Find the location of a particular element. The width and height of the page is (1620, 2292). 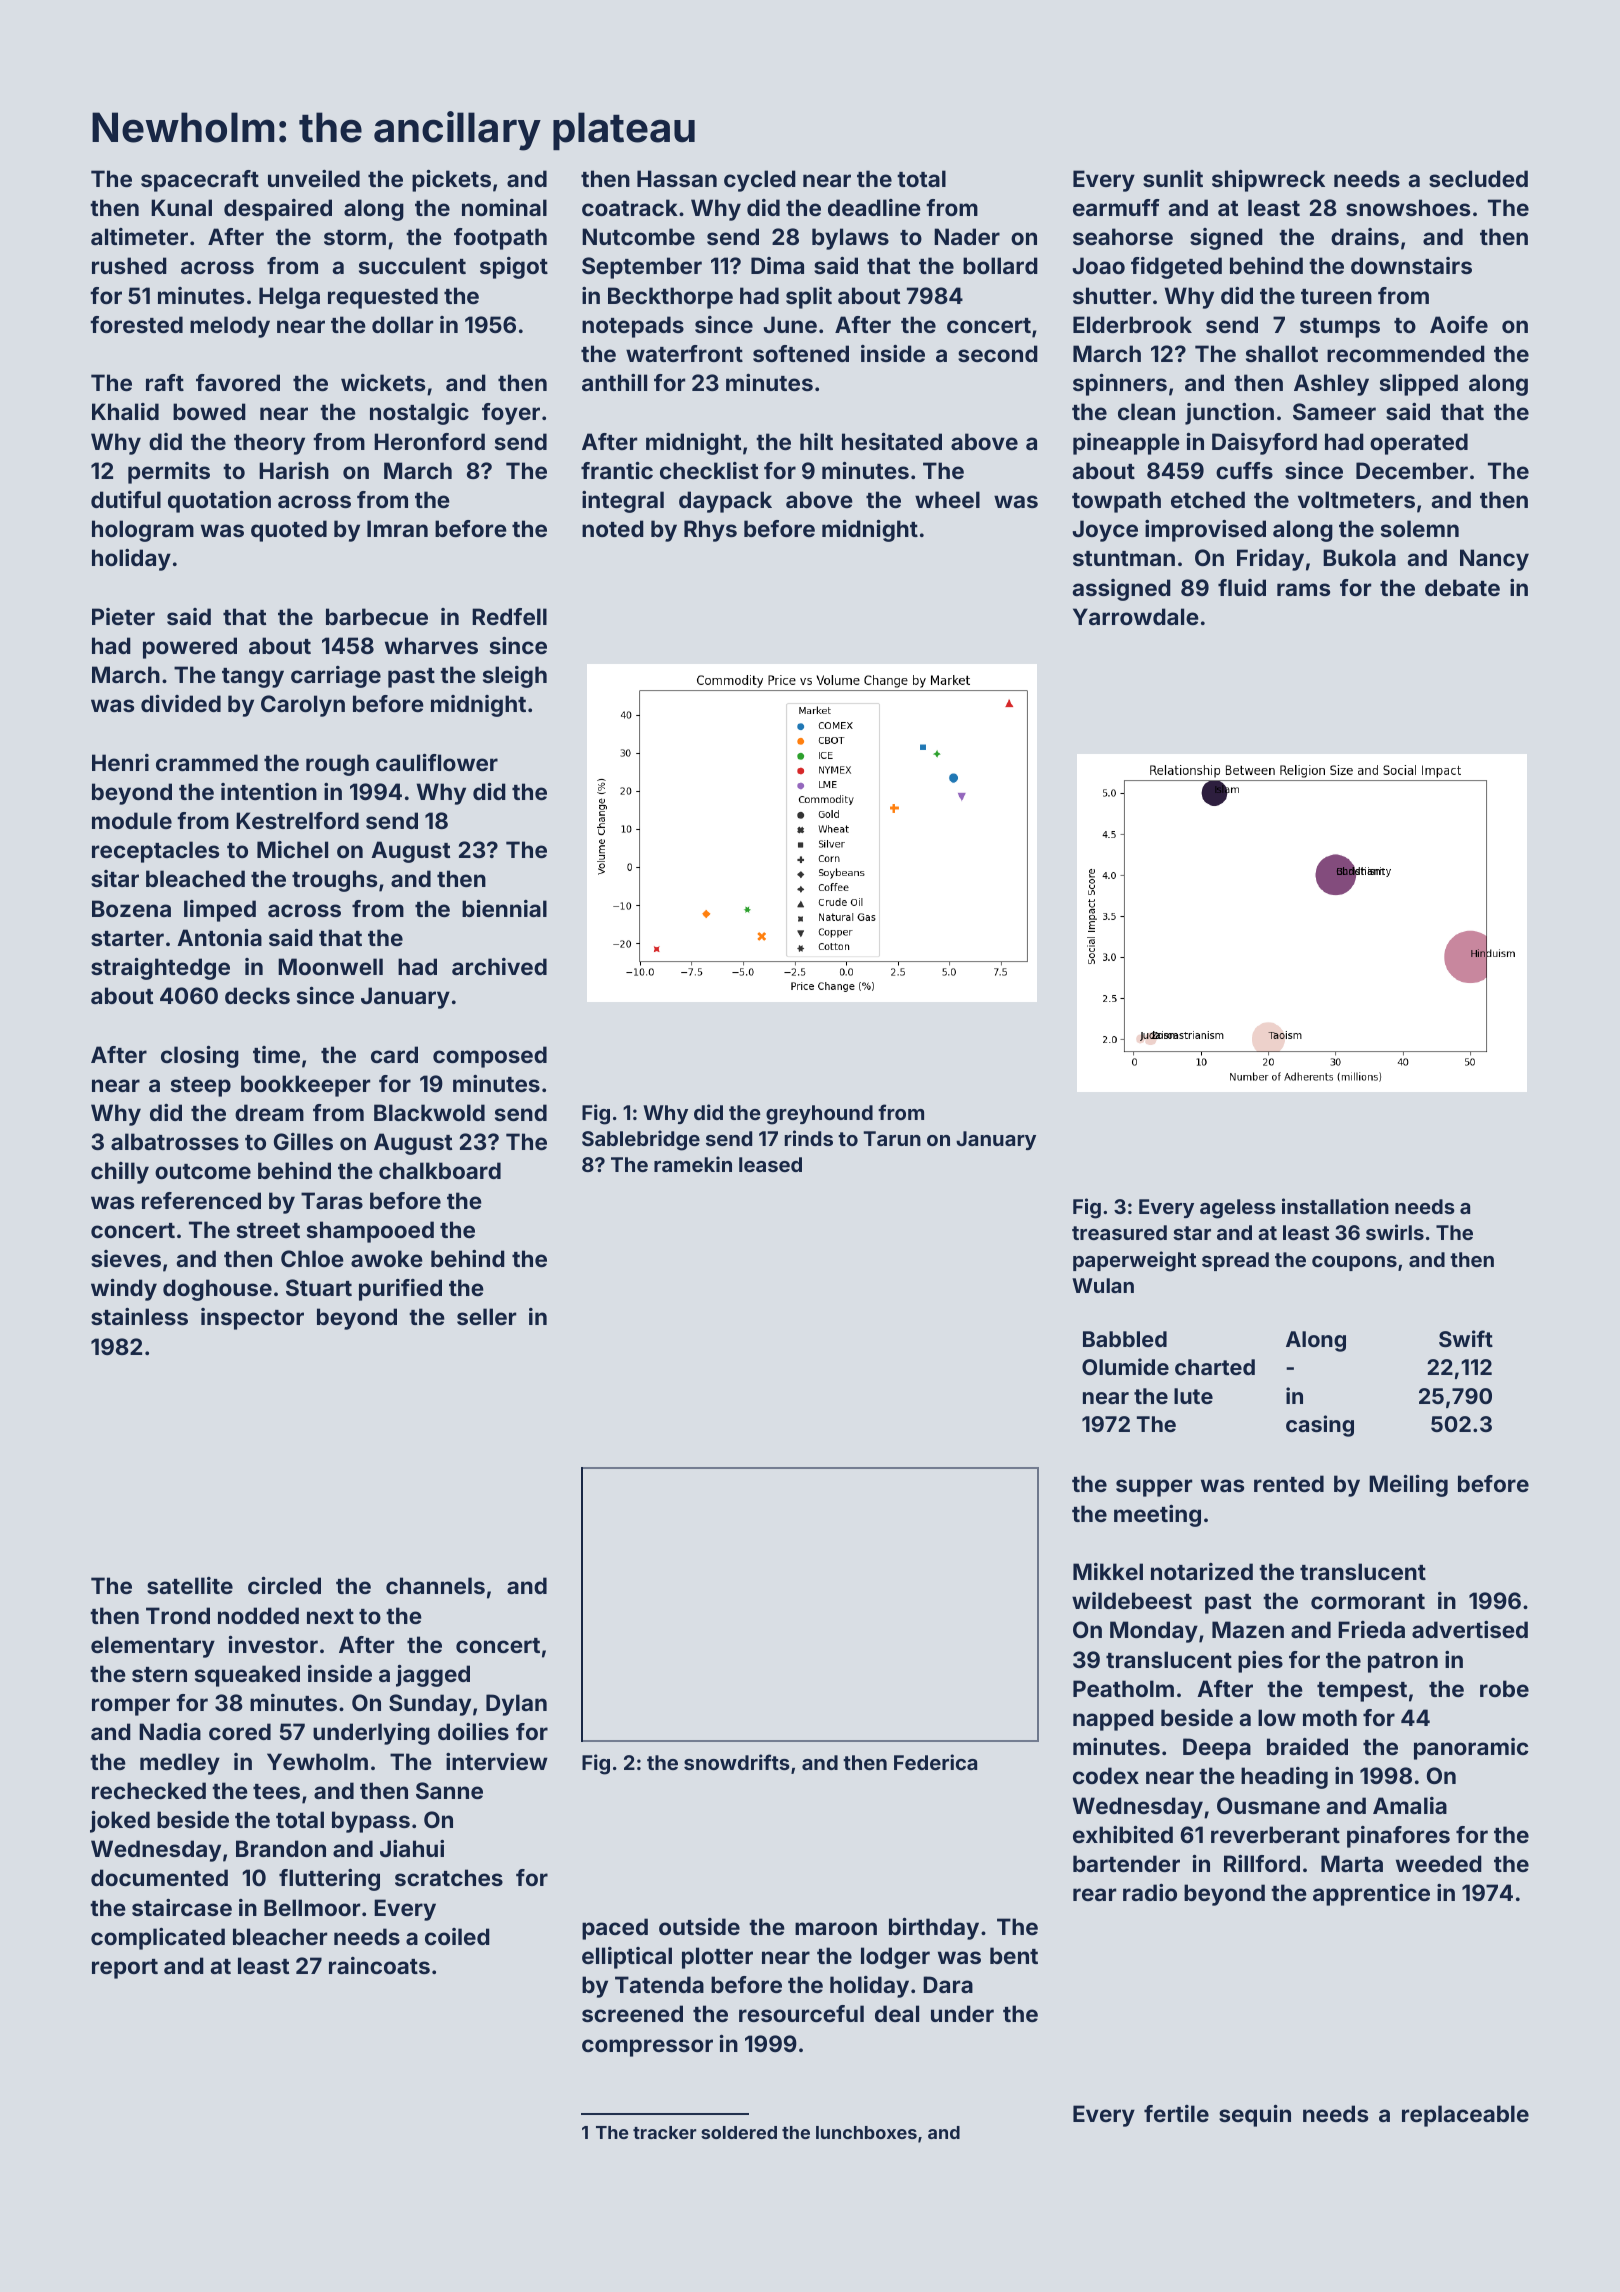

Khalid is located at coordinates (125, 411).
